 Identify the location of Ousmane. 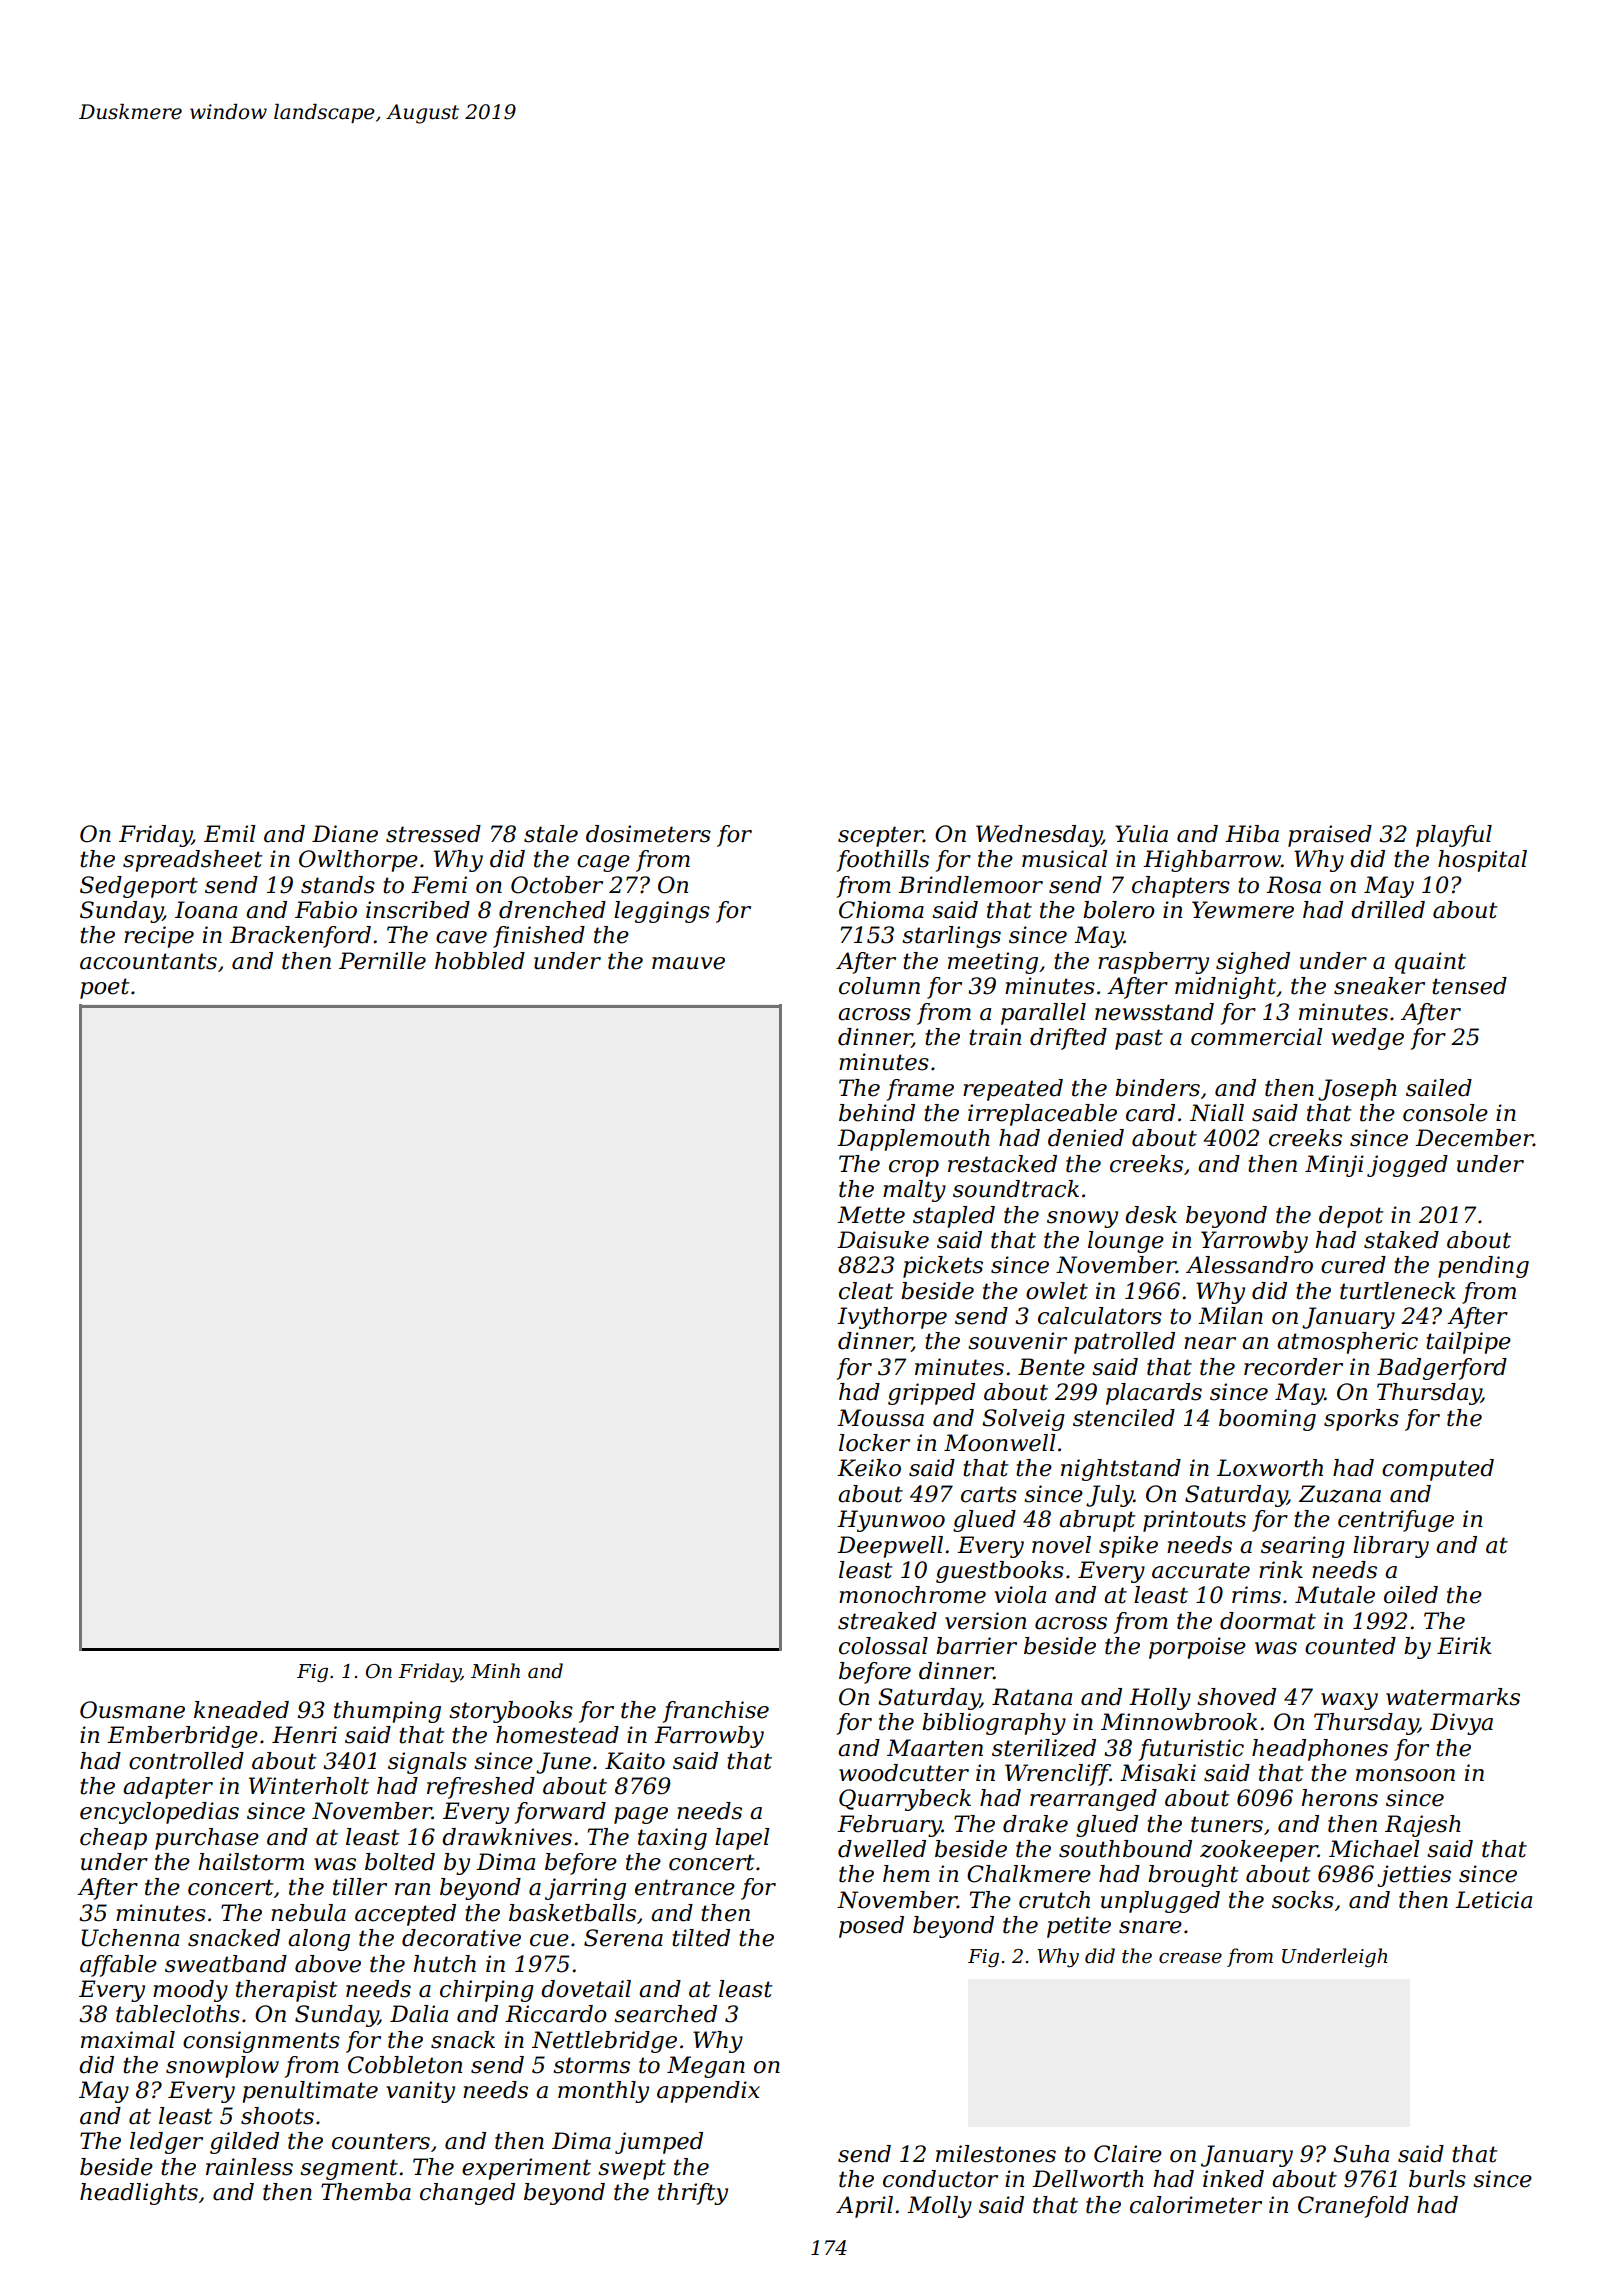
(132, 1710).
